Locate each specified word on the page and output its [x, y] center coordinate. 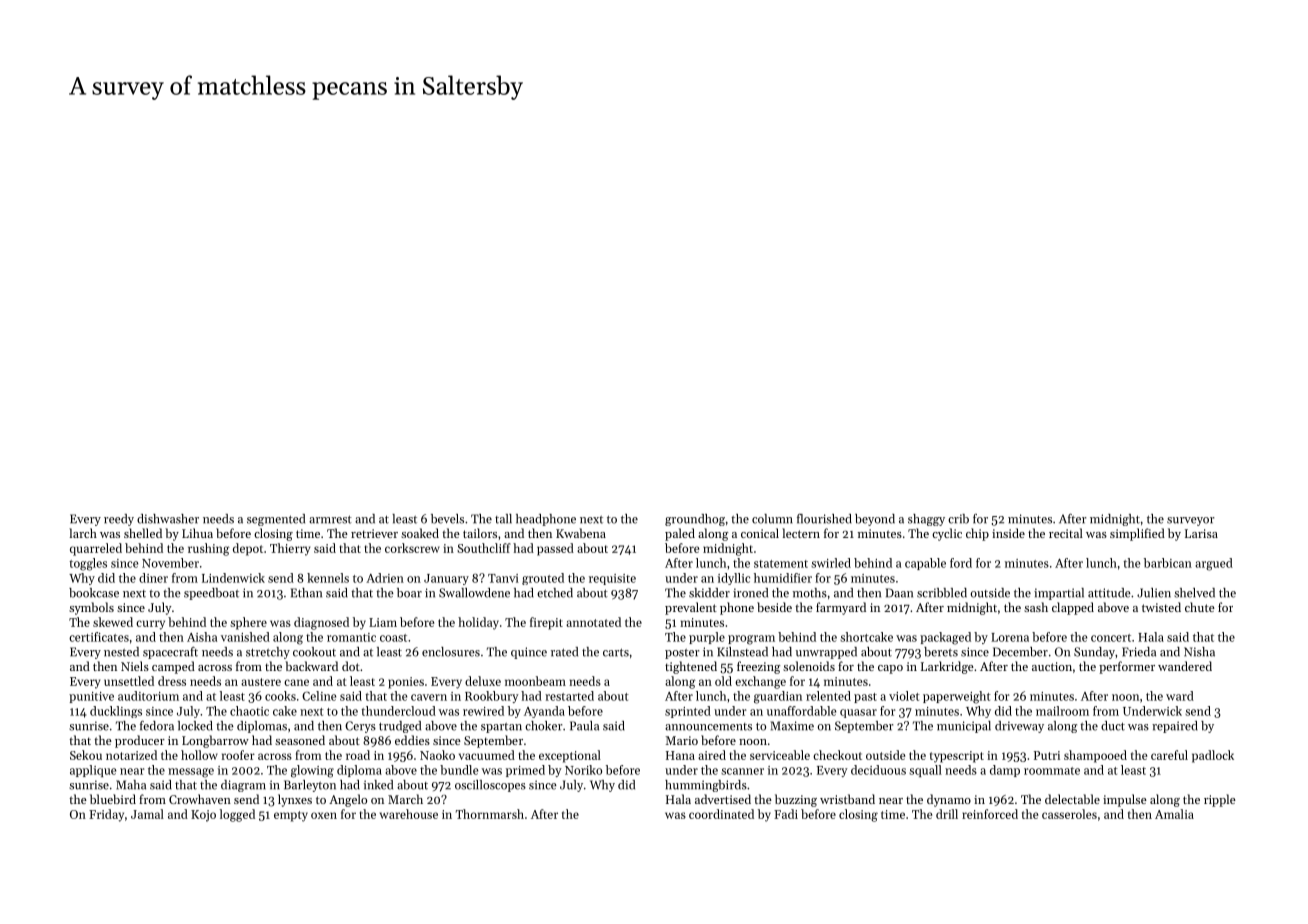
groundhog [695, 520]
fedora [157, 726]
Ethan [306, 593]
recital [1066, 533]
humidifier [783, 578]
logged [237, 815]
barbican [1168, 563]
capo [890, 669]
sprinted [688, 712]
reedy [119, 520]
